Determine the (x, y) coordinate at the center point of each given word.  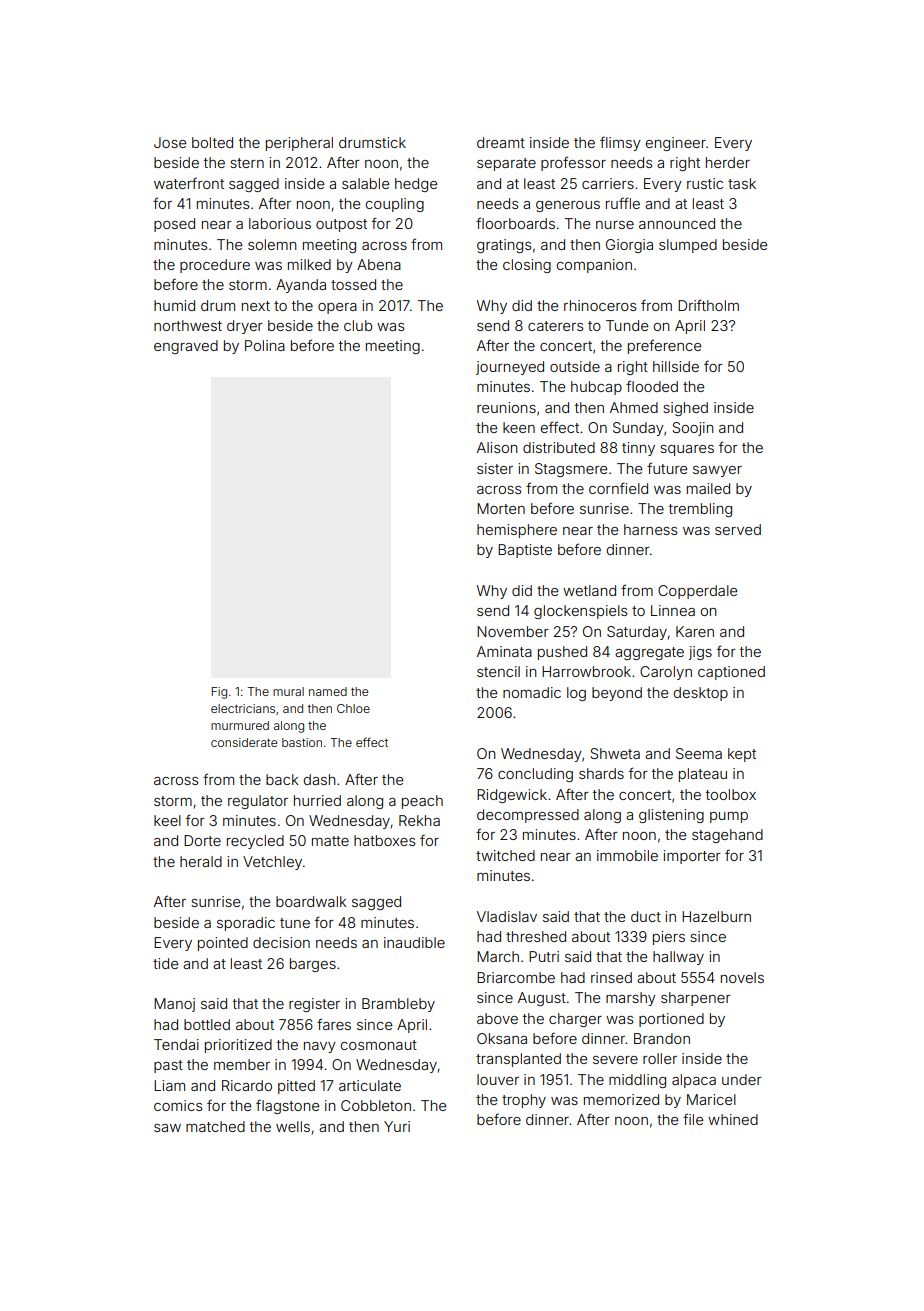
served (738, 529)
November (513, 631)
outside (575, 366)
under (742, 1079)
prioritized (238, 1046)
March (498, 956)
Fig (219, 693)
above (497, 1018)
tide (165, 963)
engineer (676, 144)
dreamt (501, 142)
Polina (265, 345)
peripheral (299, 144)
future (667, 468)
